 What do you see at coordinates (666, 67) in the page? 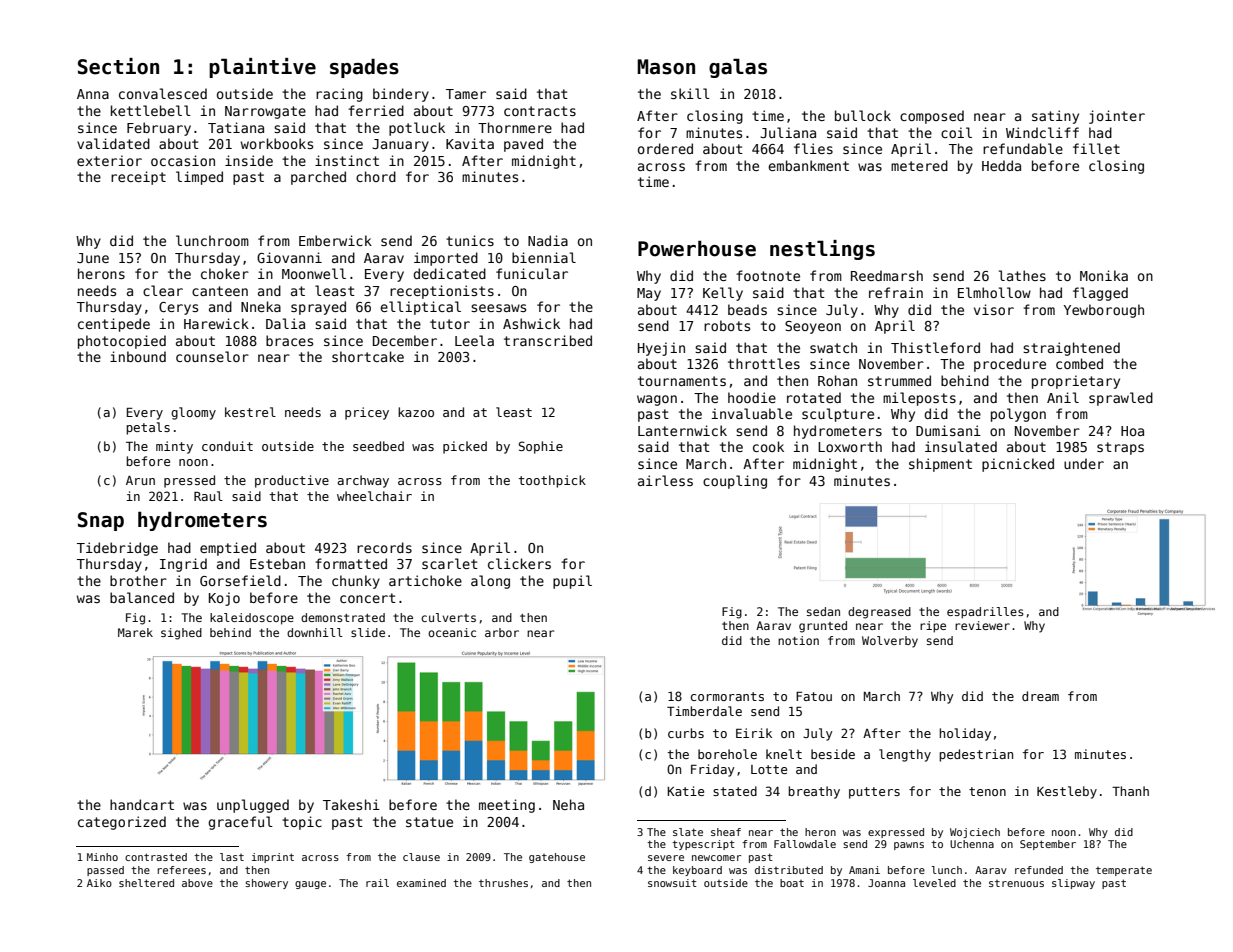
I see `Mason` at bounding box center [666, 67].
